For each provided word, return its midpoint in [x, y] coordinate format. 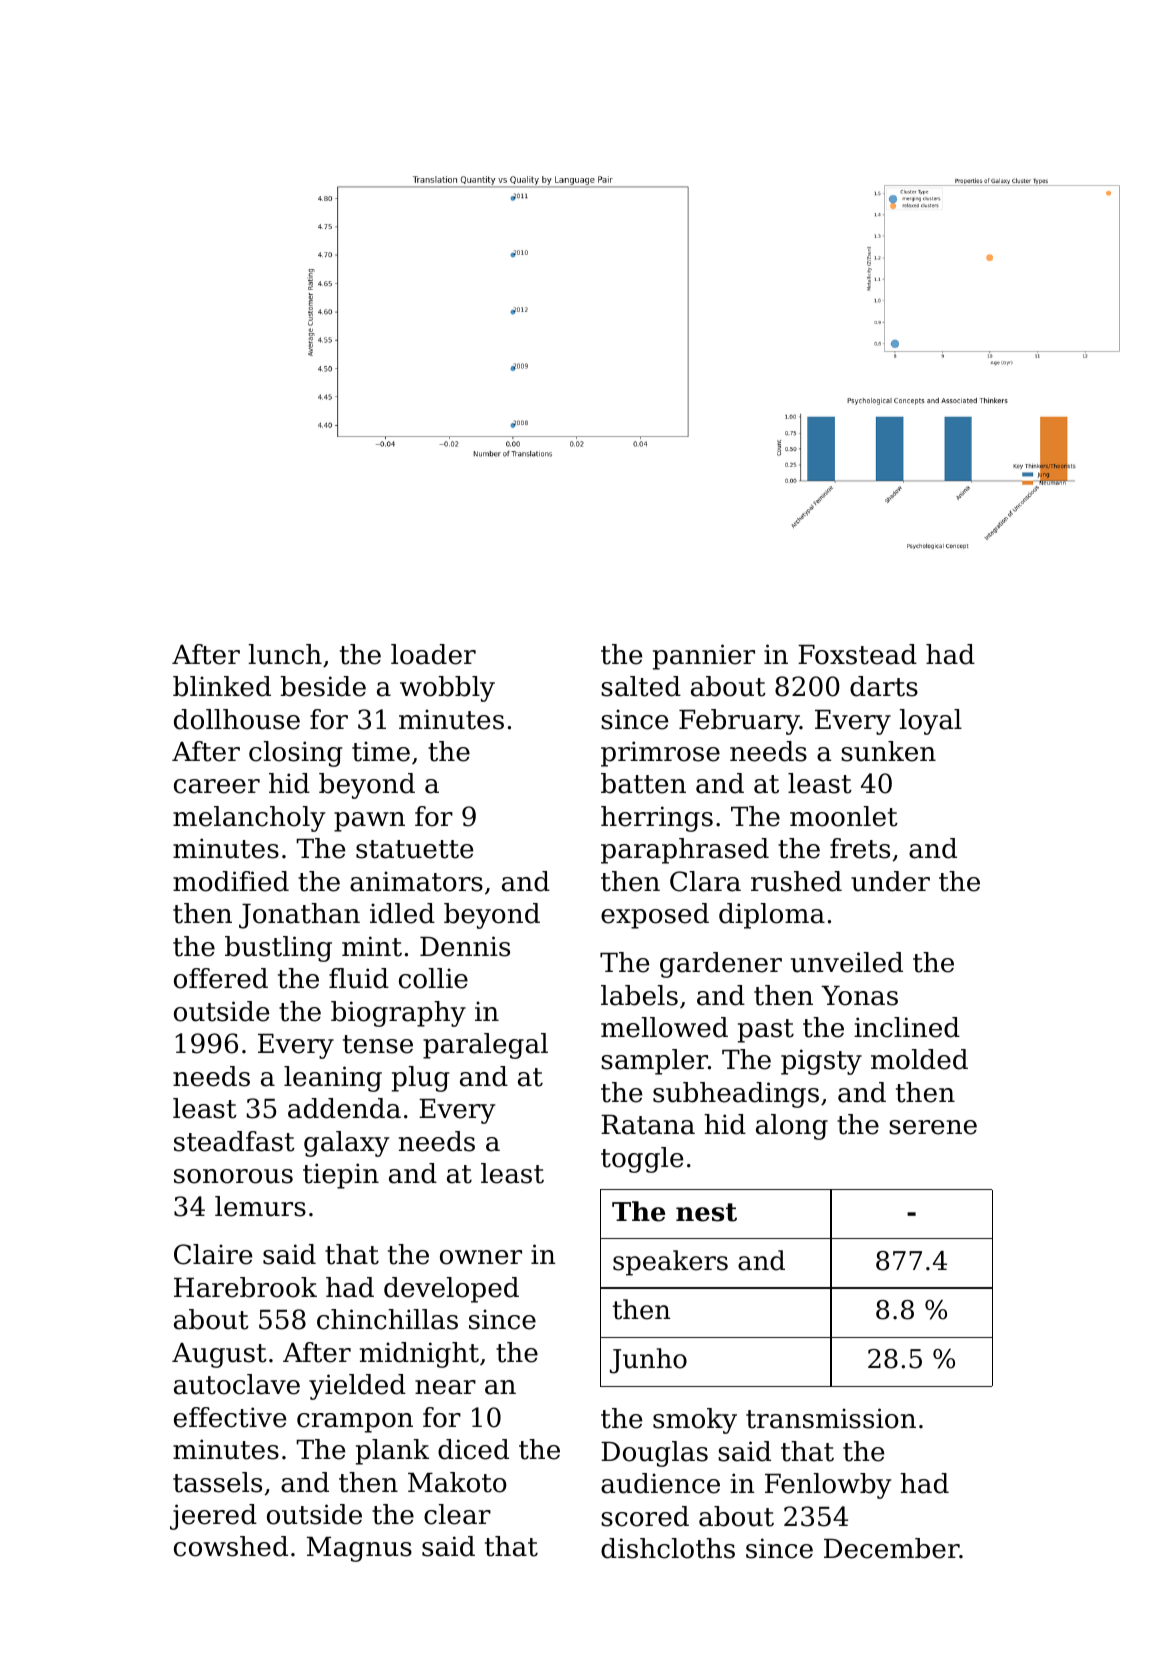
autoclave [237, 1384]
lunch [285, 654]
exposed [655, 916]
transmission [831, 1418]
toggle [642, 1160]
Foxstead [857, 654]
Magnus [359, 1549]
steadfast [234, 1141]
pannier [704, 657]
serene [933, 1127]
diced [473, 1449]
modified [231, 881]
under [890, 881]
